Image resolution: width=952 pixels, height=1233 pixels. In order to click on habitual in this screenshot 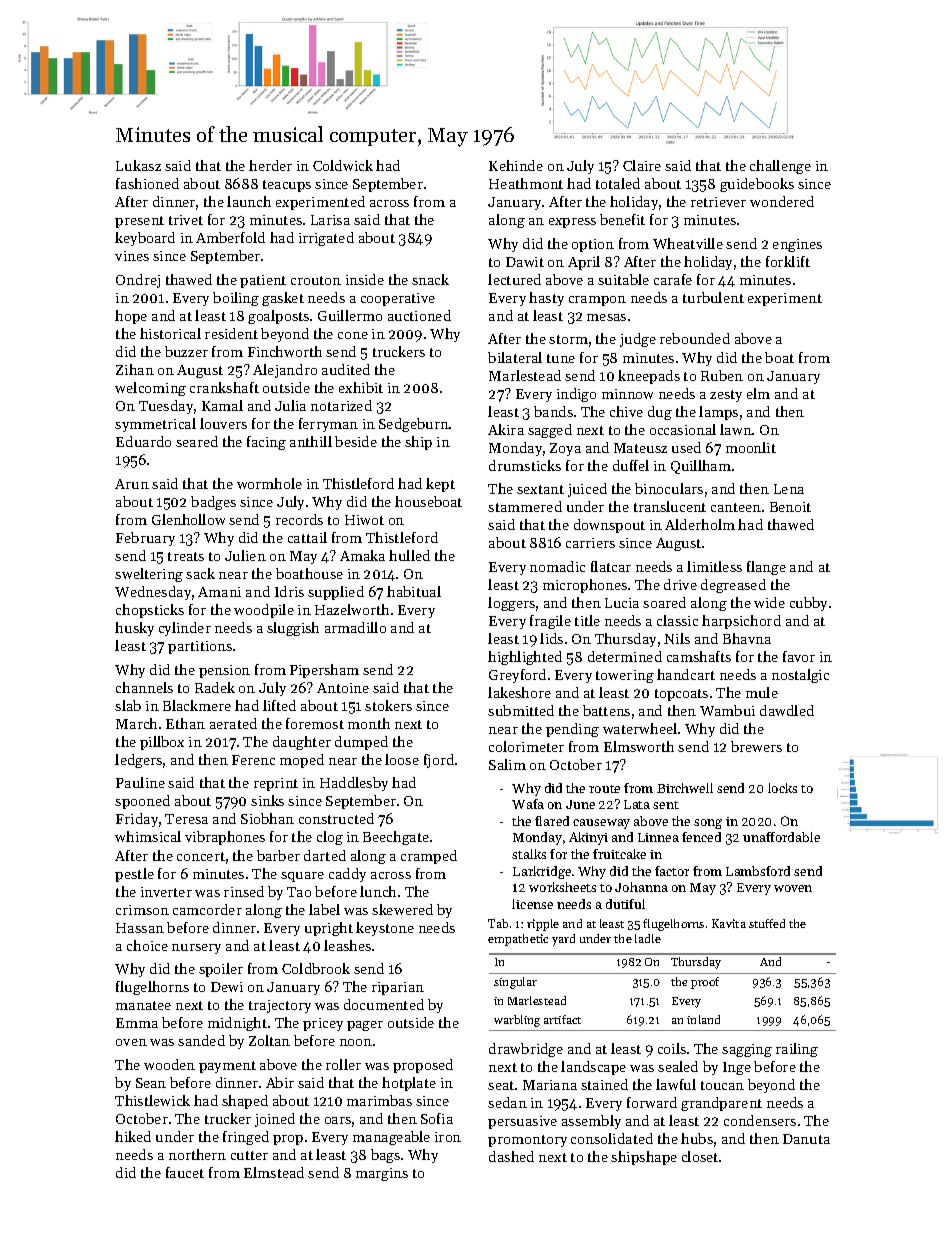, I will do `click(414, 591)`.
